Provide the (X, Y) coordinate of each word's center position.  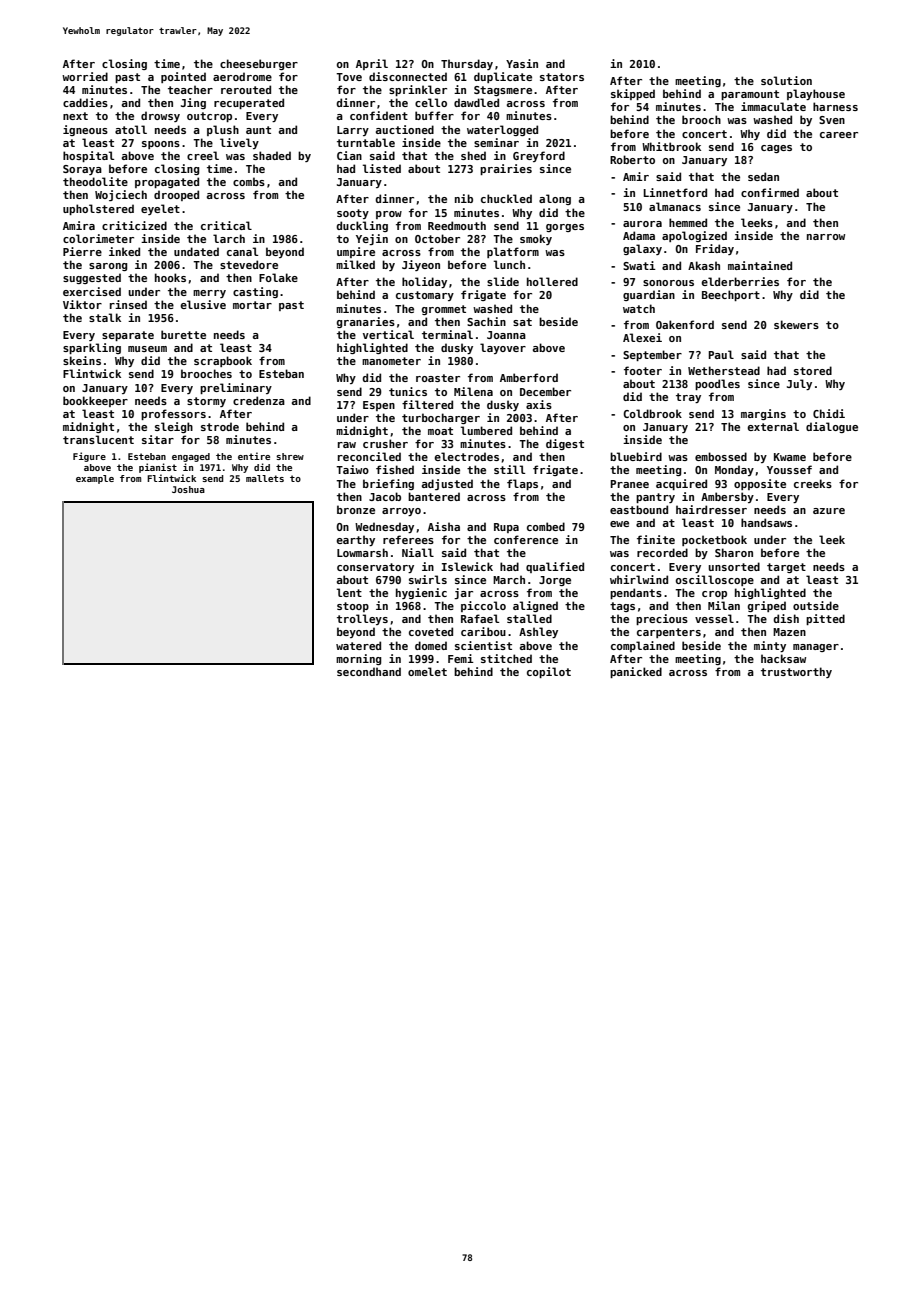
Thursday (467, 64)
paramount (750, 95)
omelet (427, 671)
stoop (353, 607)
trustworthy (796, 672)
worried (85, 76)
